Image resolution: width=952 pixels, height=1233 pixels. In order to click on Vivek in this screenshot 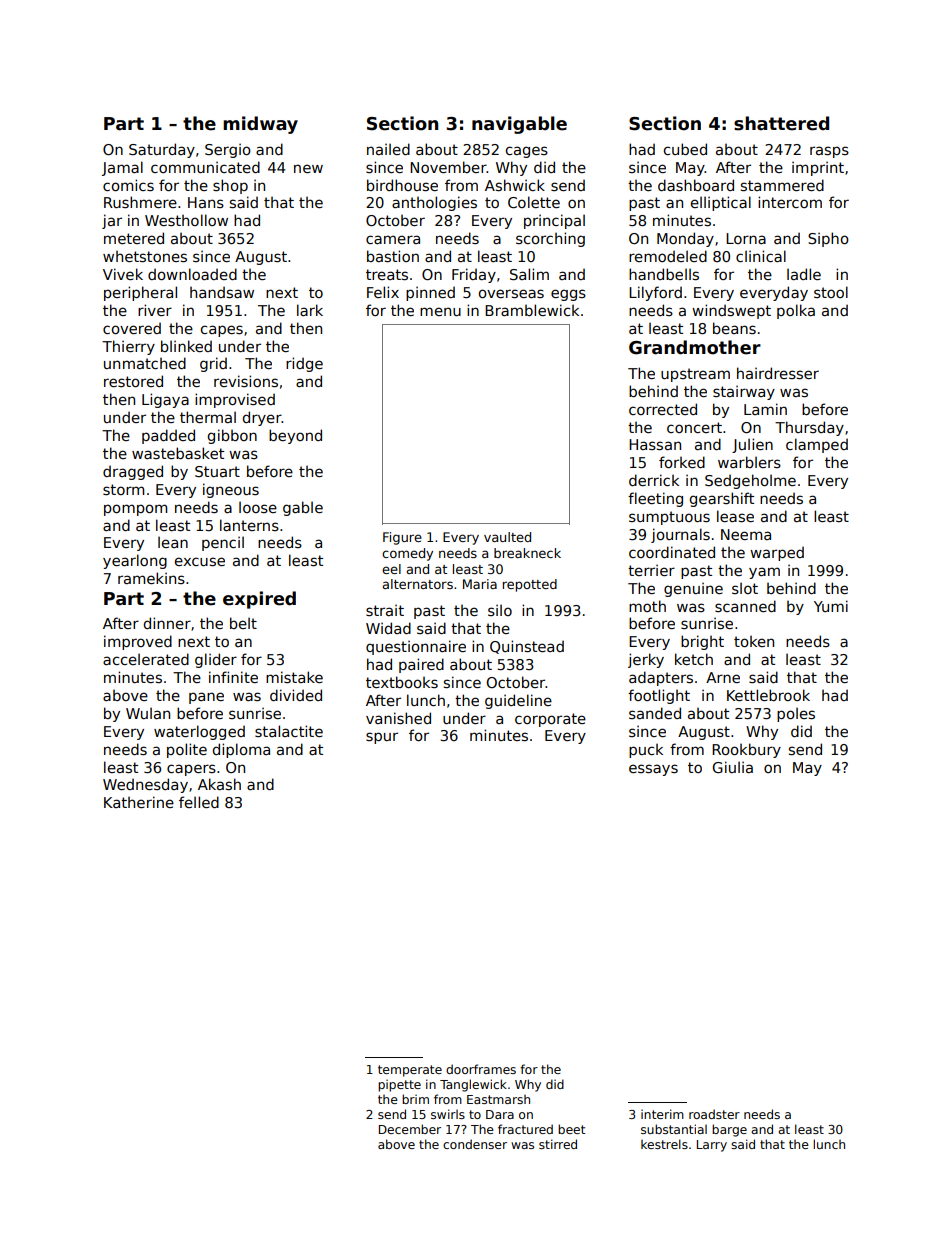, I will do `click(123, 274)`.
